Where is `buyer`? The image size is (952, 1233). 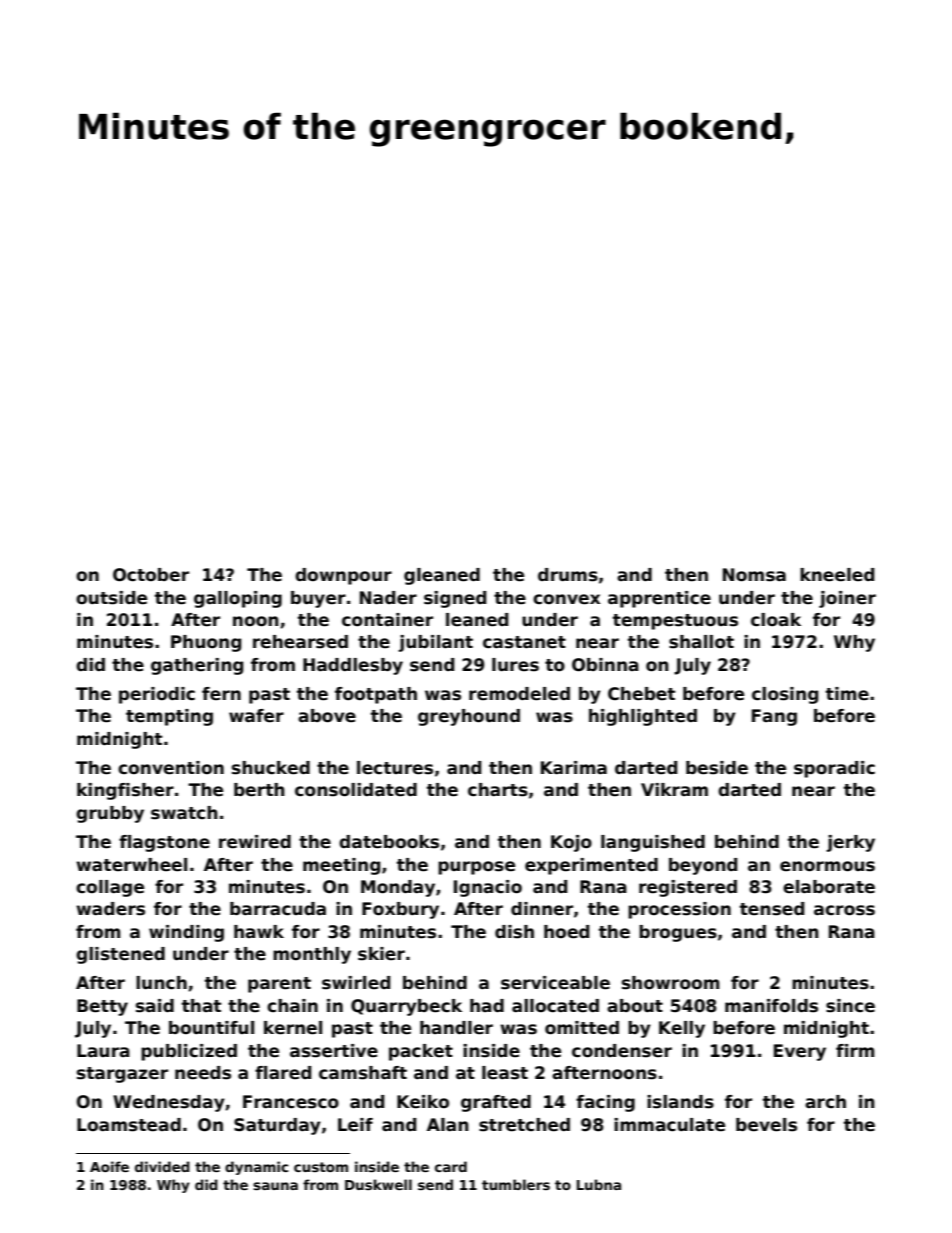 buyer is located at coordinates (318, 599).
